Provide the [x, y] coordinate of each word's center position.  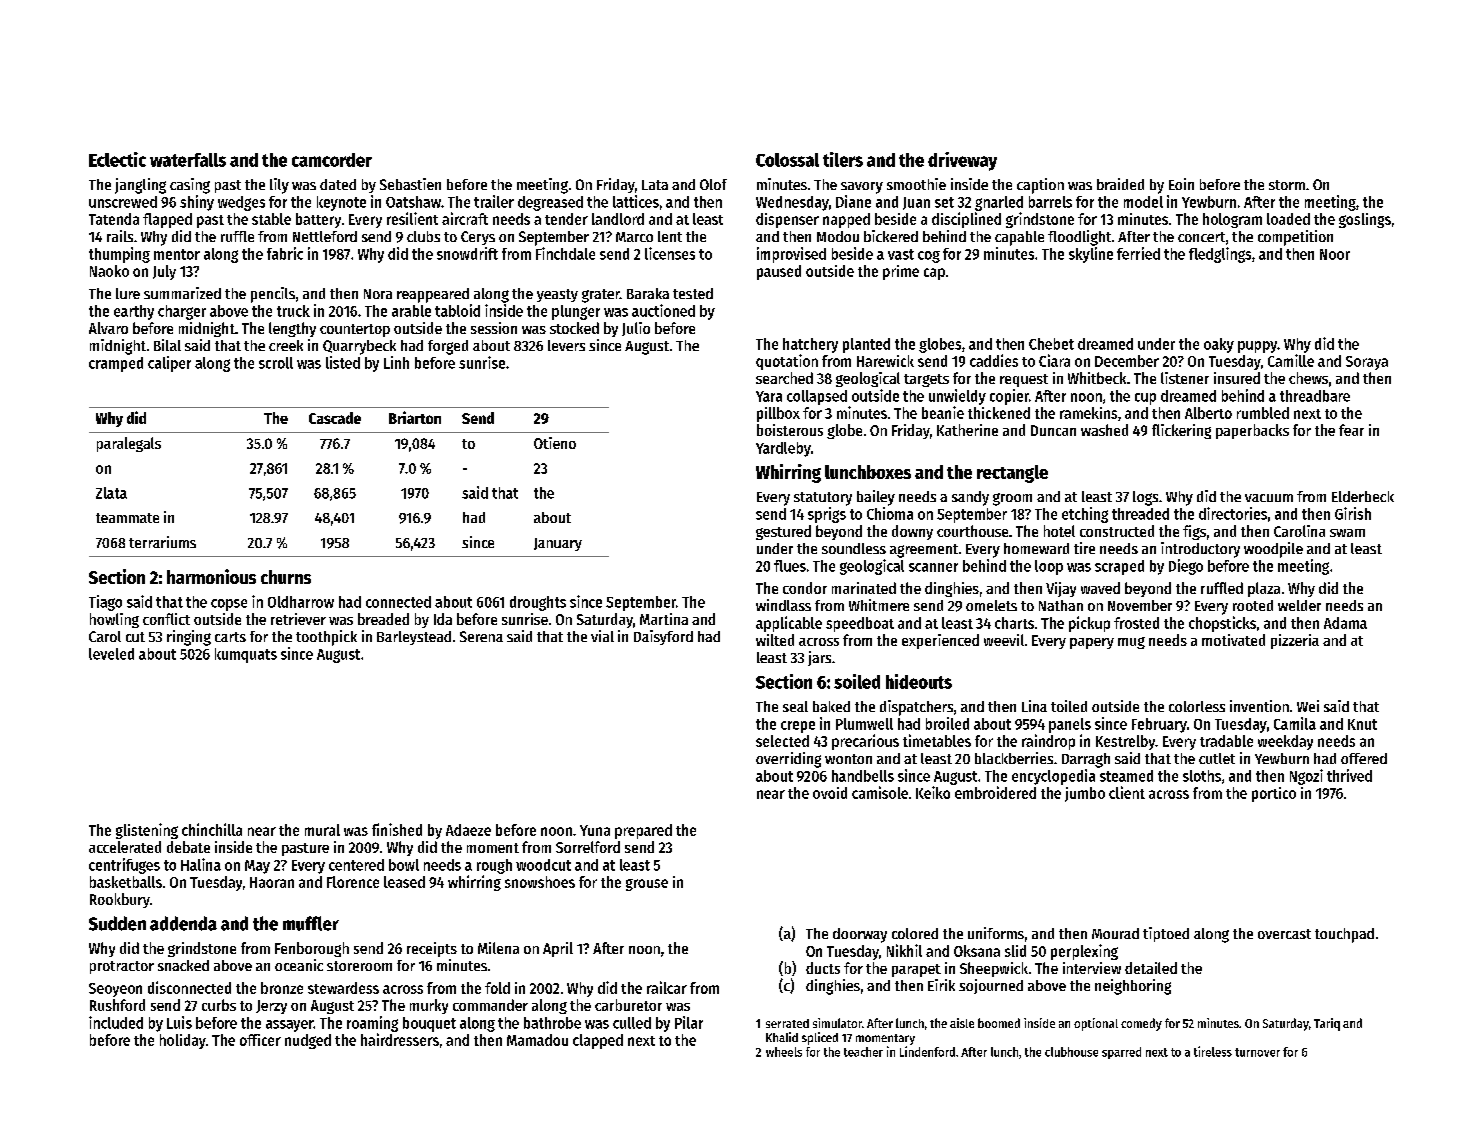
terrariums [162, 542]
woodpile [1273, 550]
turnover [1257, 1052]
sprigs [827, 515]
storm [1287, 185]
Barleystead [414, 638]
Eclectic [117, 159]
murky [429, 1006]
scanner [933, 567]
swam [1347, 533]
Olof [713, 184]
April [558, 949]
